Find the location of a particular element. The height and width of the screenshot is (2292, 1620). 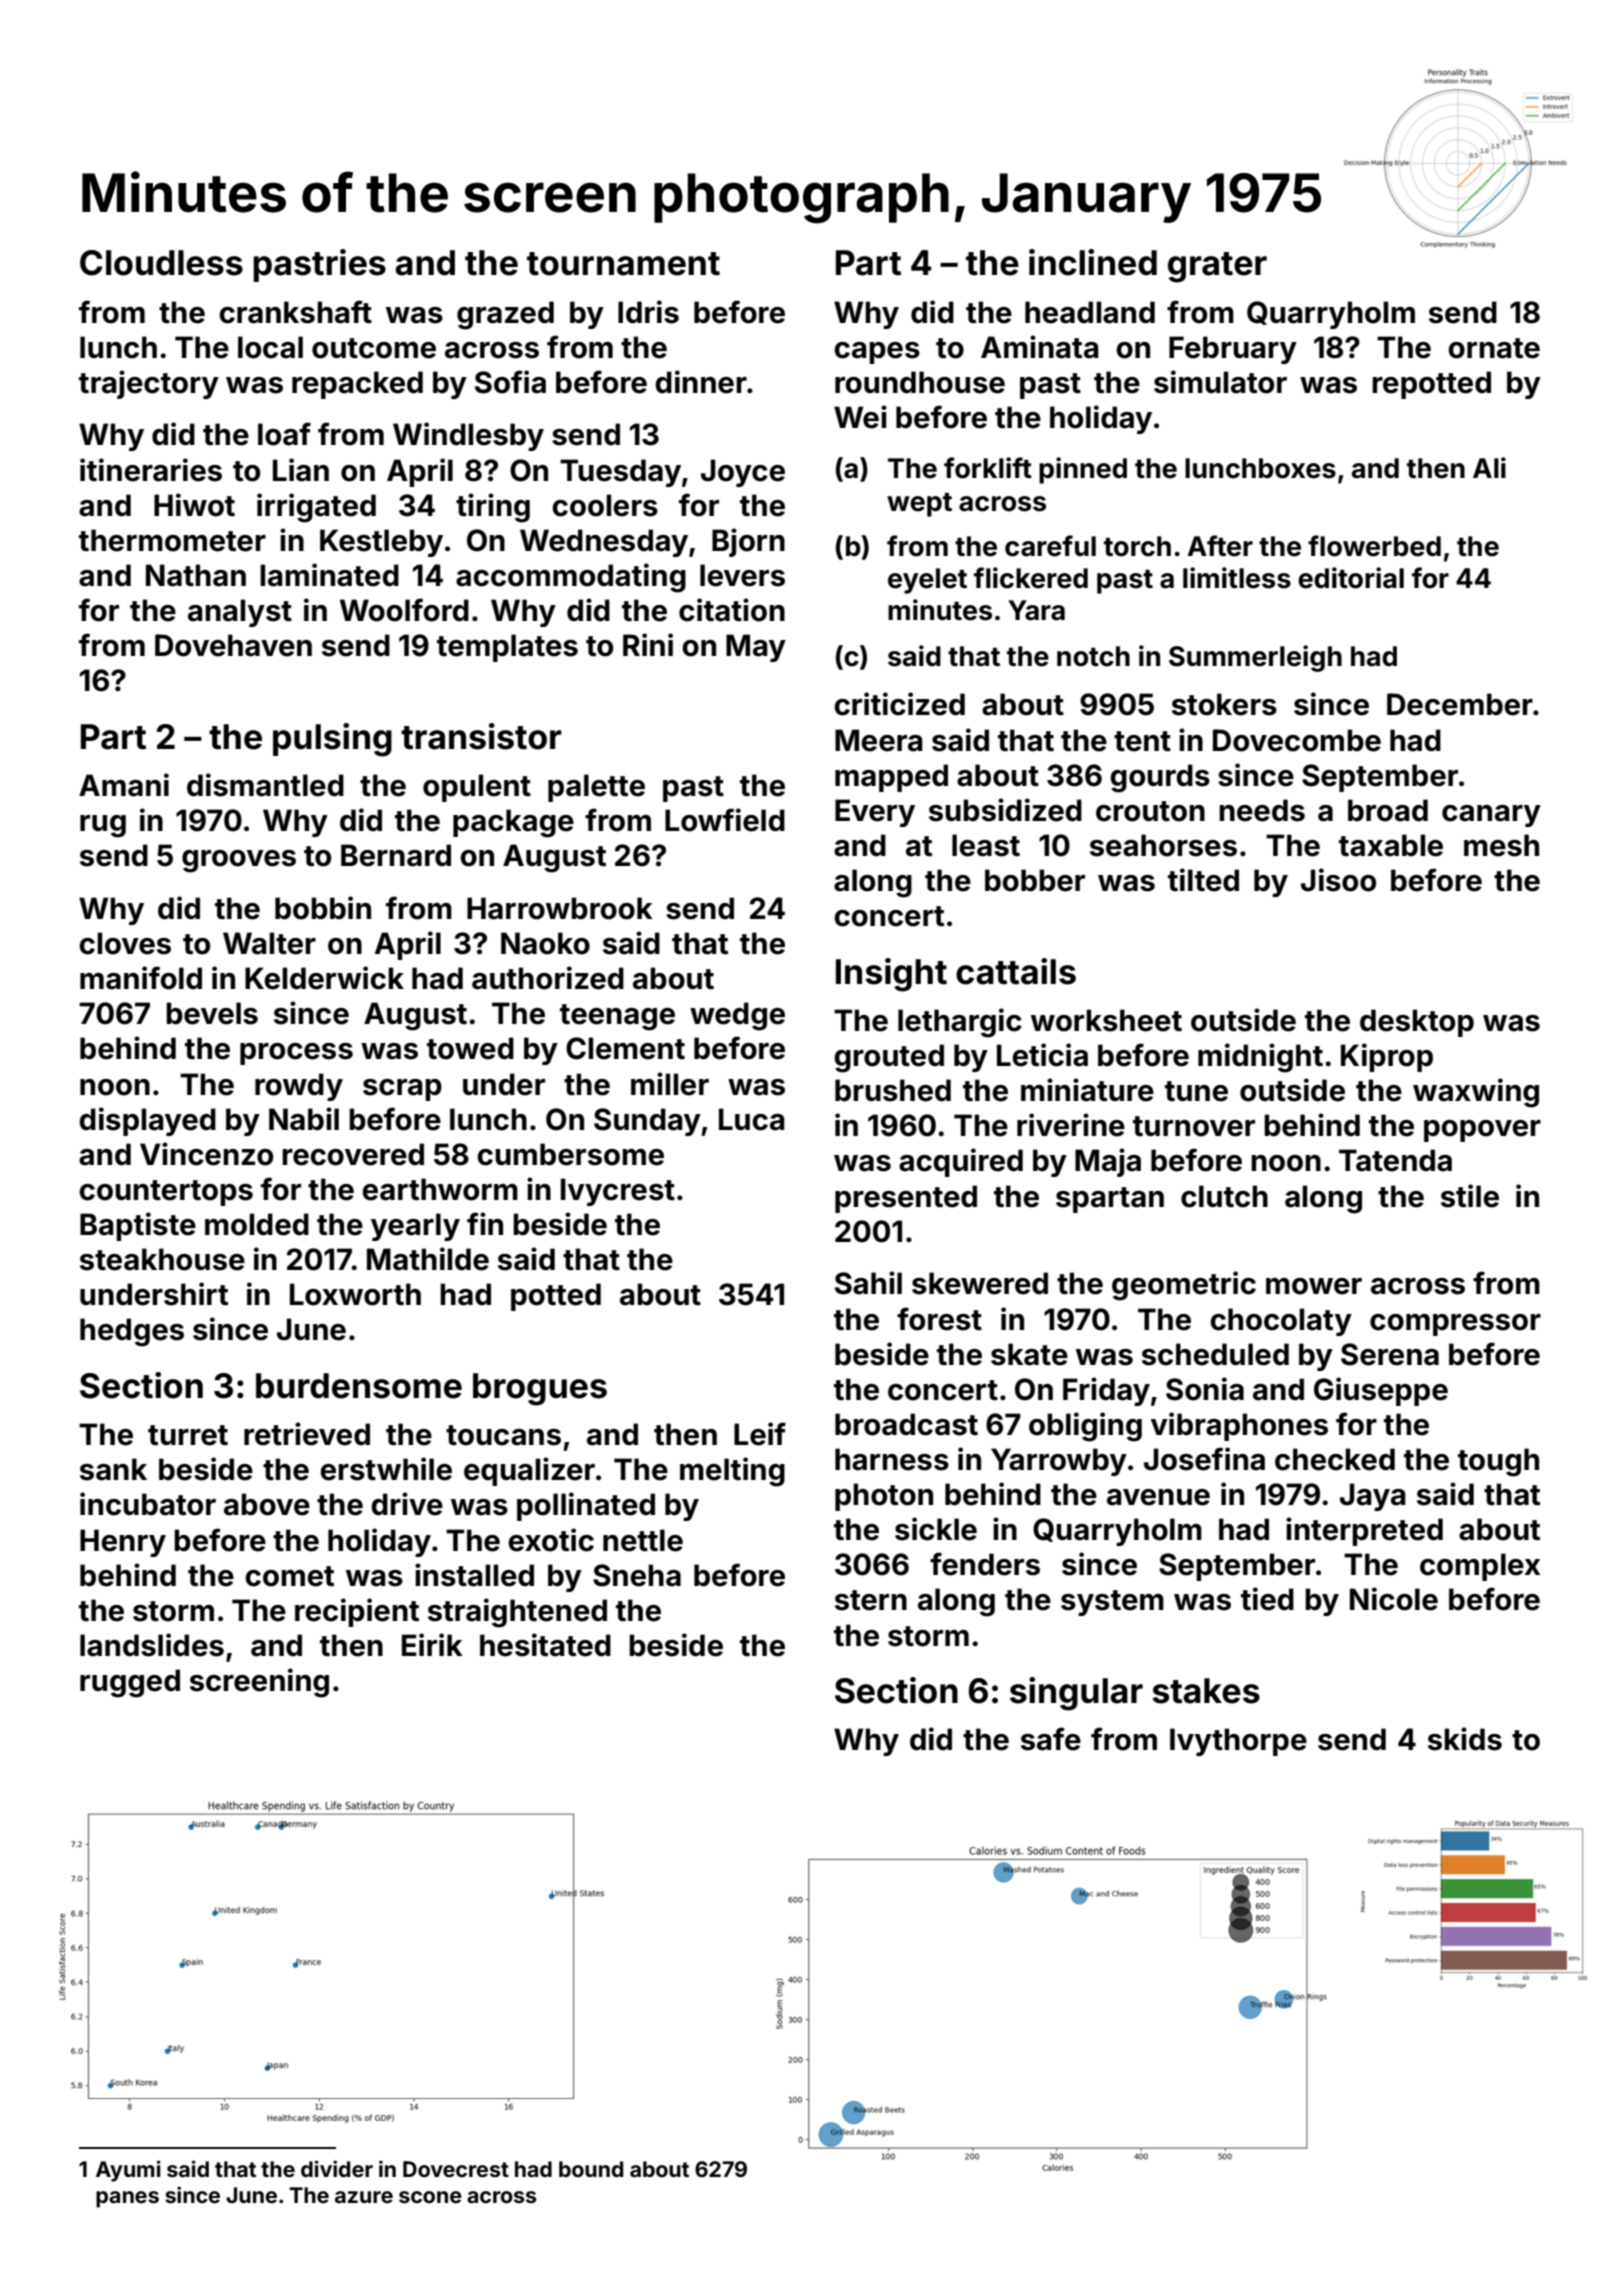

grater is located at coordinates (1217, 267).
